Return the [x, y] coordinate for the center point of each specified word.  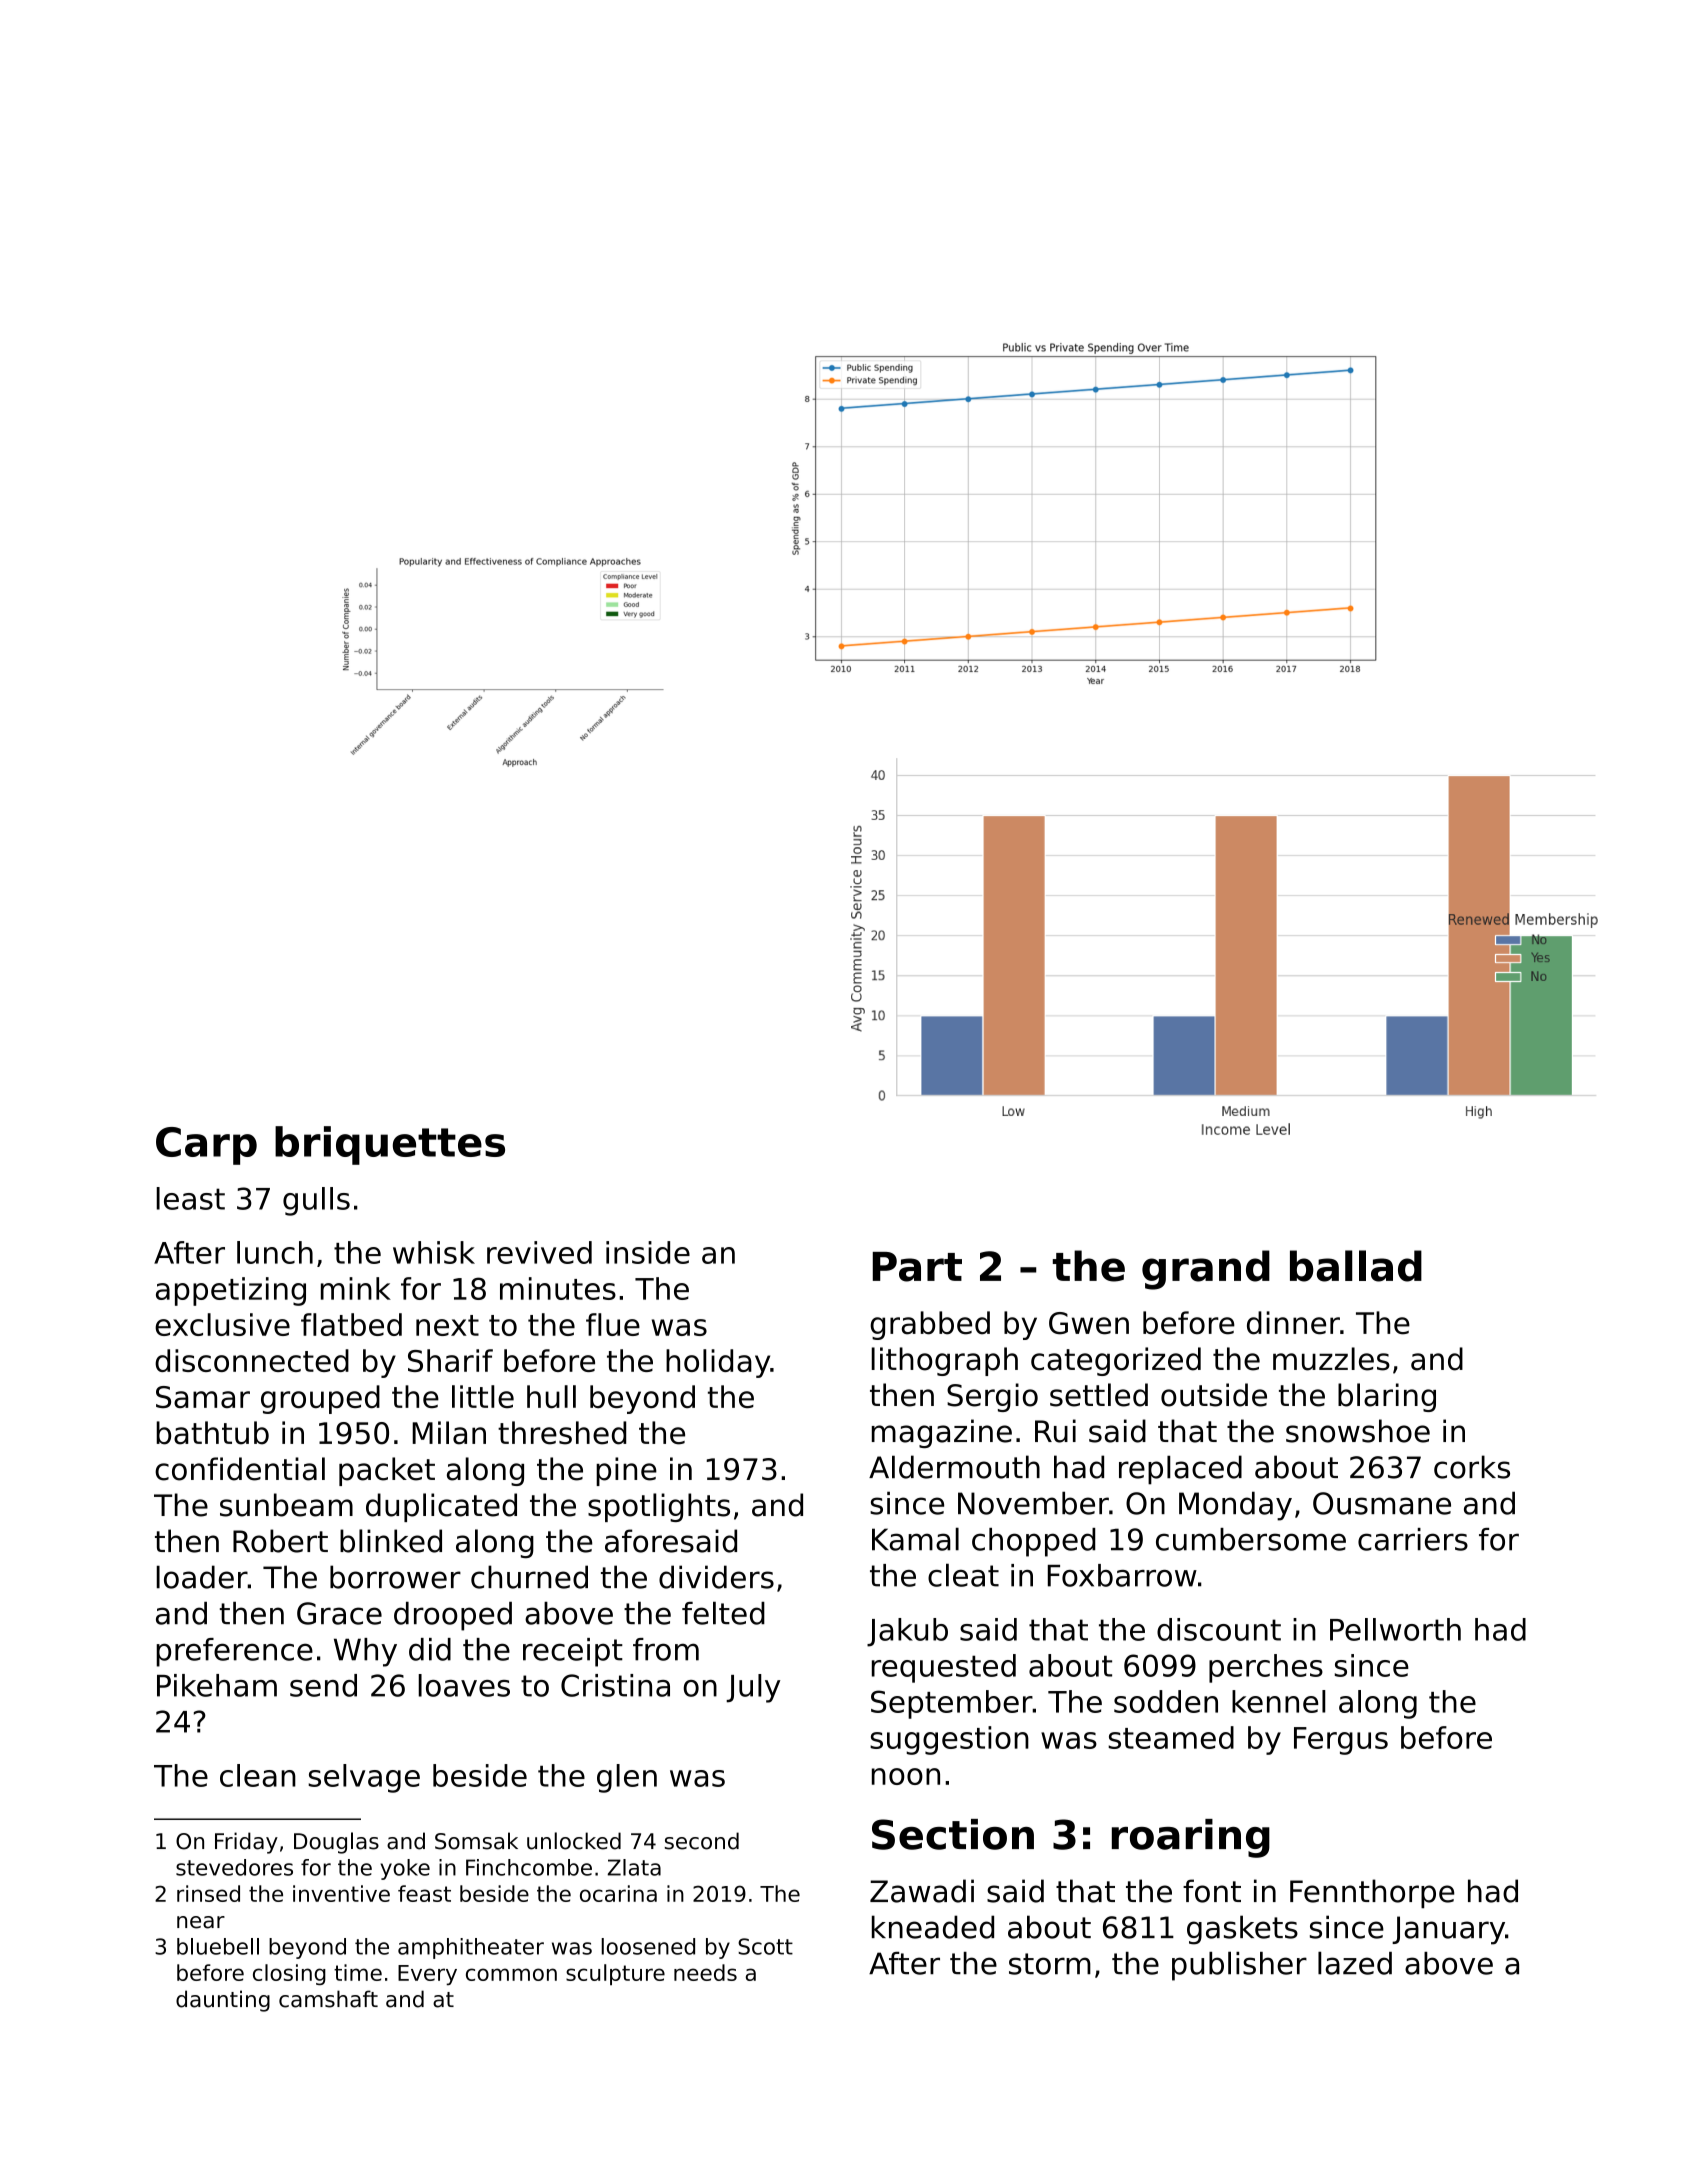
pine [626, 1471]
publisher [1239, 1966]
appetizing [231, 1291]
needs [705, 1972]
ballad [1356, 1266]
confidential [240, 1469]
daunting [223, 2001]
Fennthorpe [1372, 1894]
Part [917, 1267]
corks [1472, 1467]
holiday [718, 1363]
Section [953, 1834]
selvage [364, 1778]
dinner [1293, 1323]
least [190, 1198]
